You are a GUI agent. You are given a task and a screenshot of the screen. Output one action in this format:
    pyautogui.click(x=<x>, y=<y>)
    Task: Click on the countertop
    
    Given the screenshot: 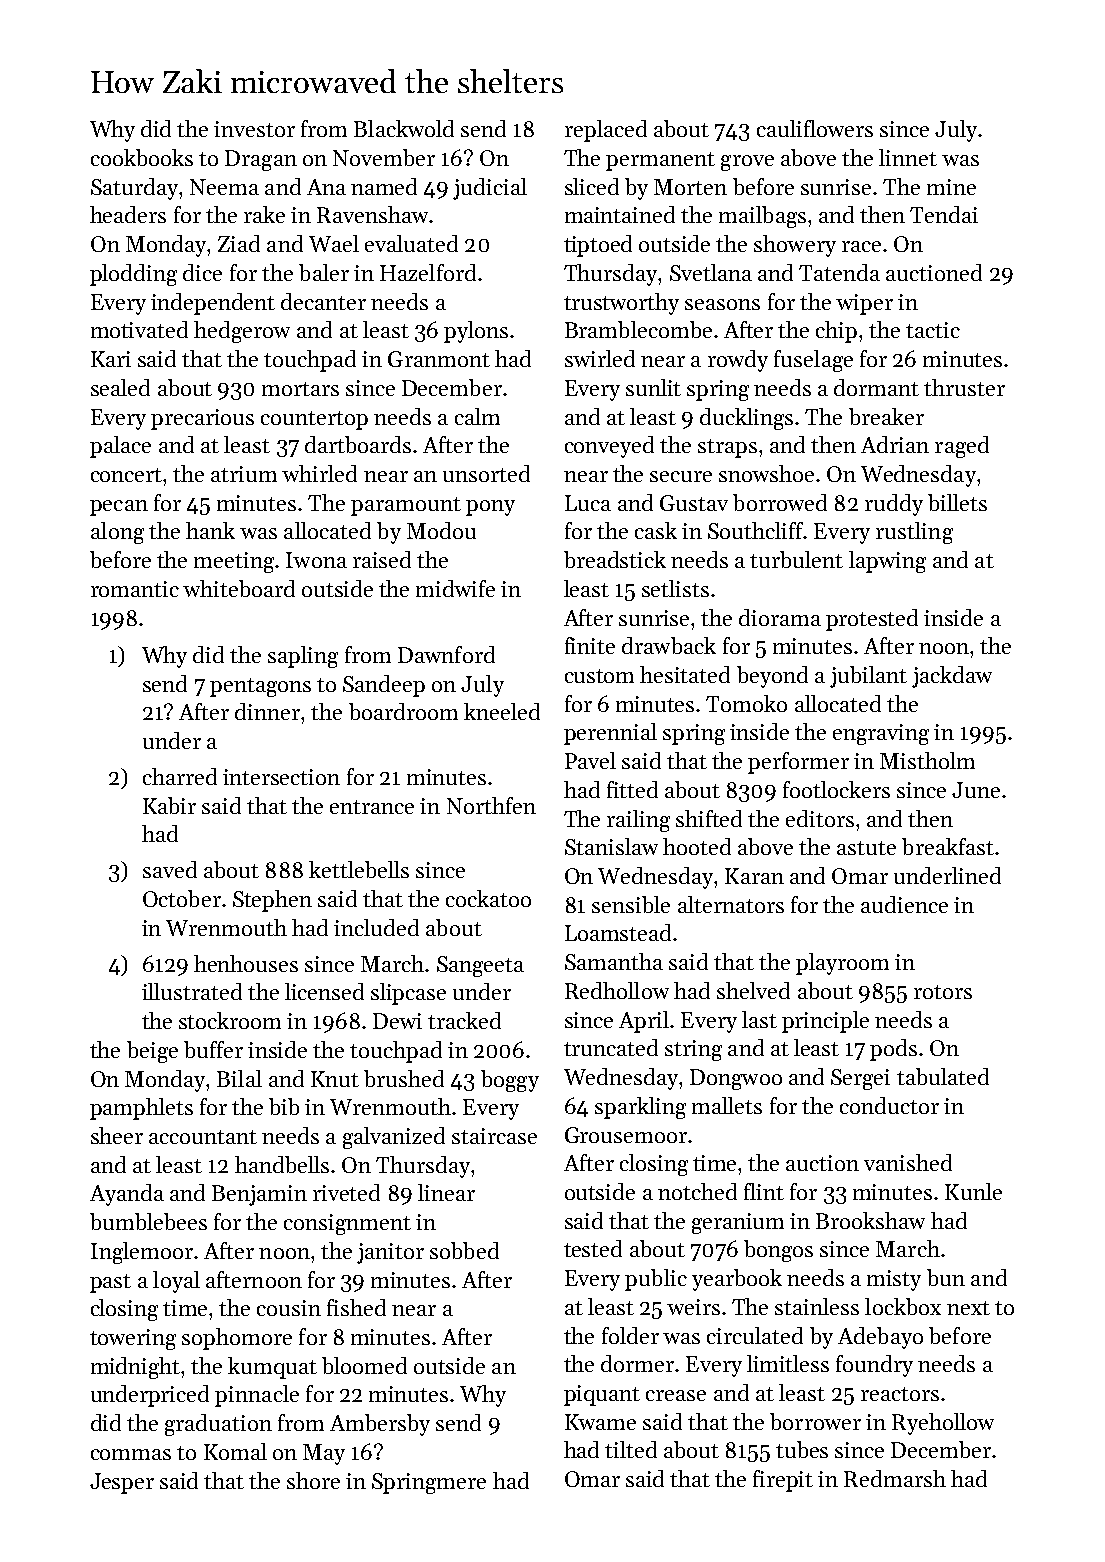 What is the action you would take?
    pyautogui.click(x=314, y=420)
